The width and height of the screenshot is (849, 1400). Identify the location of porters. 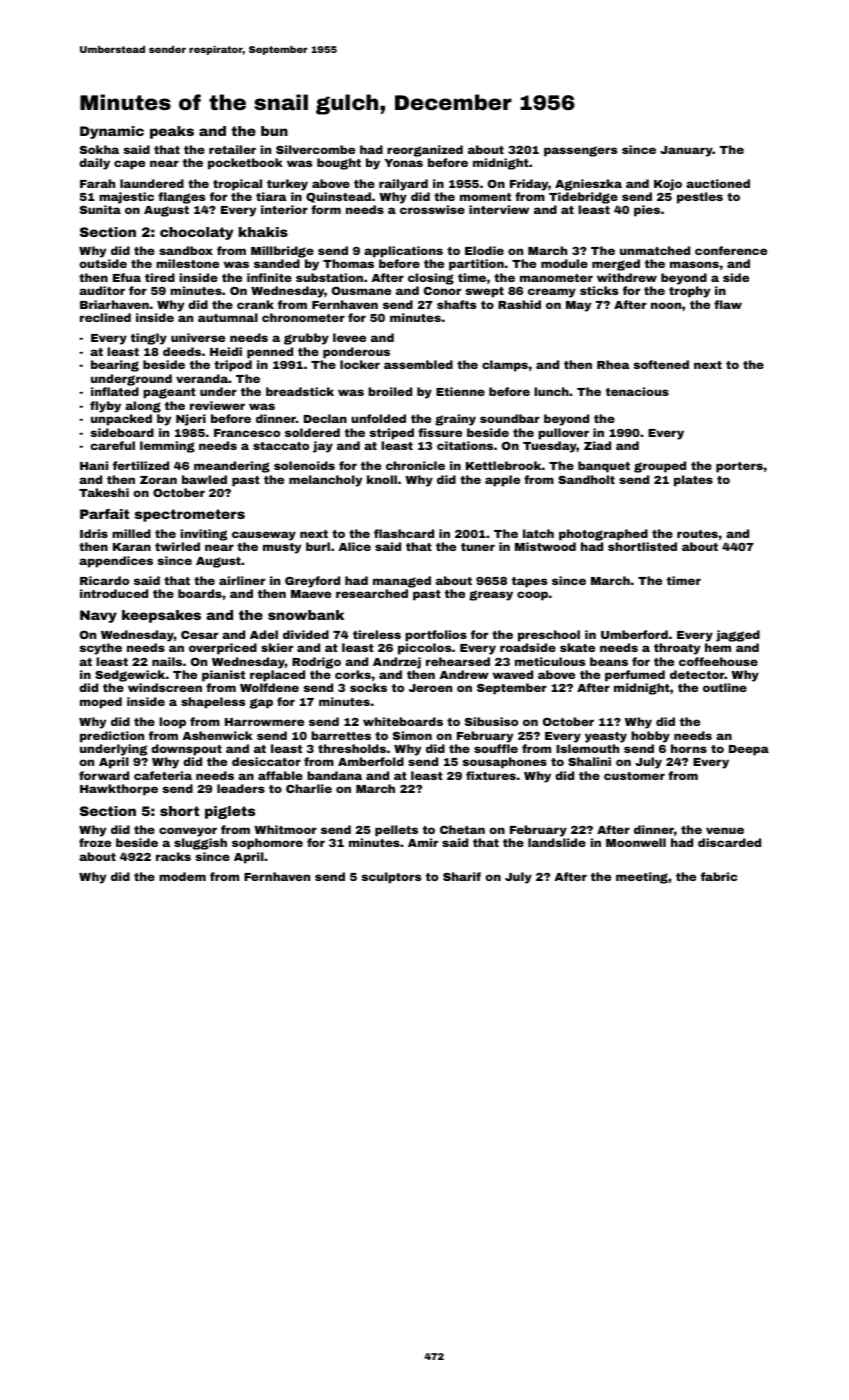
(739, 467).
